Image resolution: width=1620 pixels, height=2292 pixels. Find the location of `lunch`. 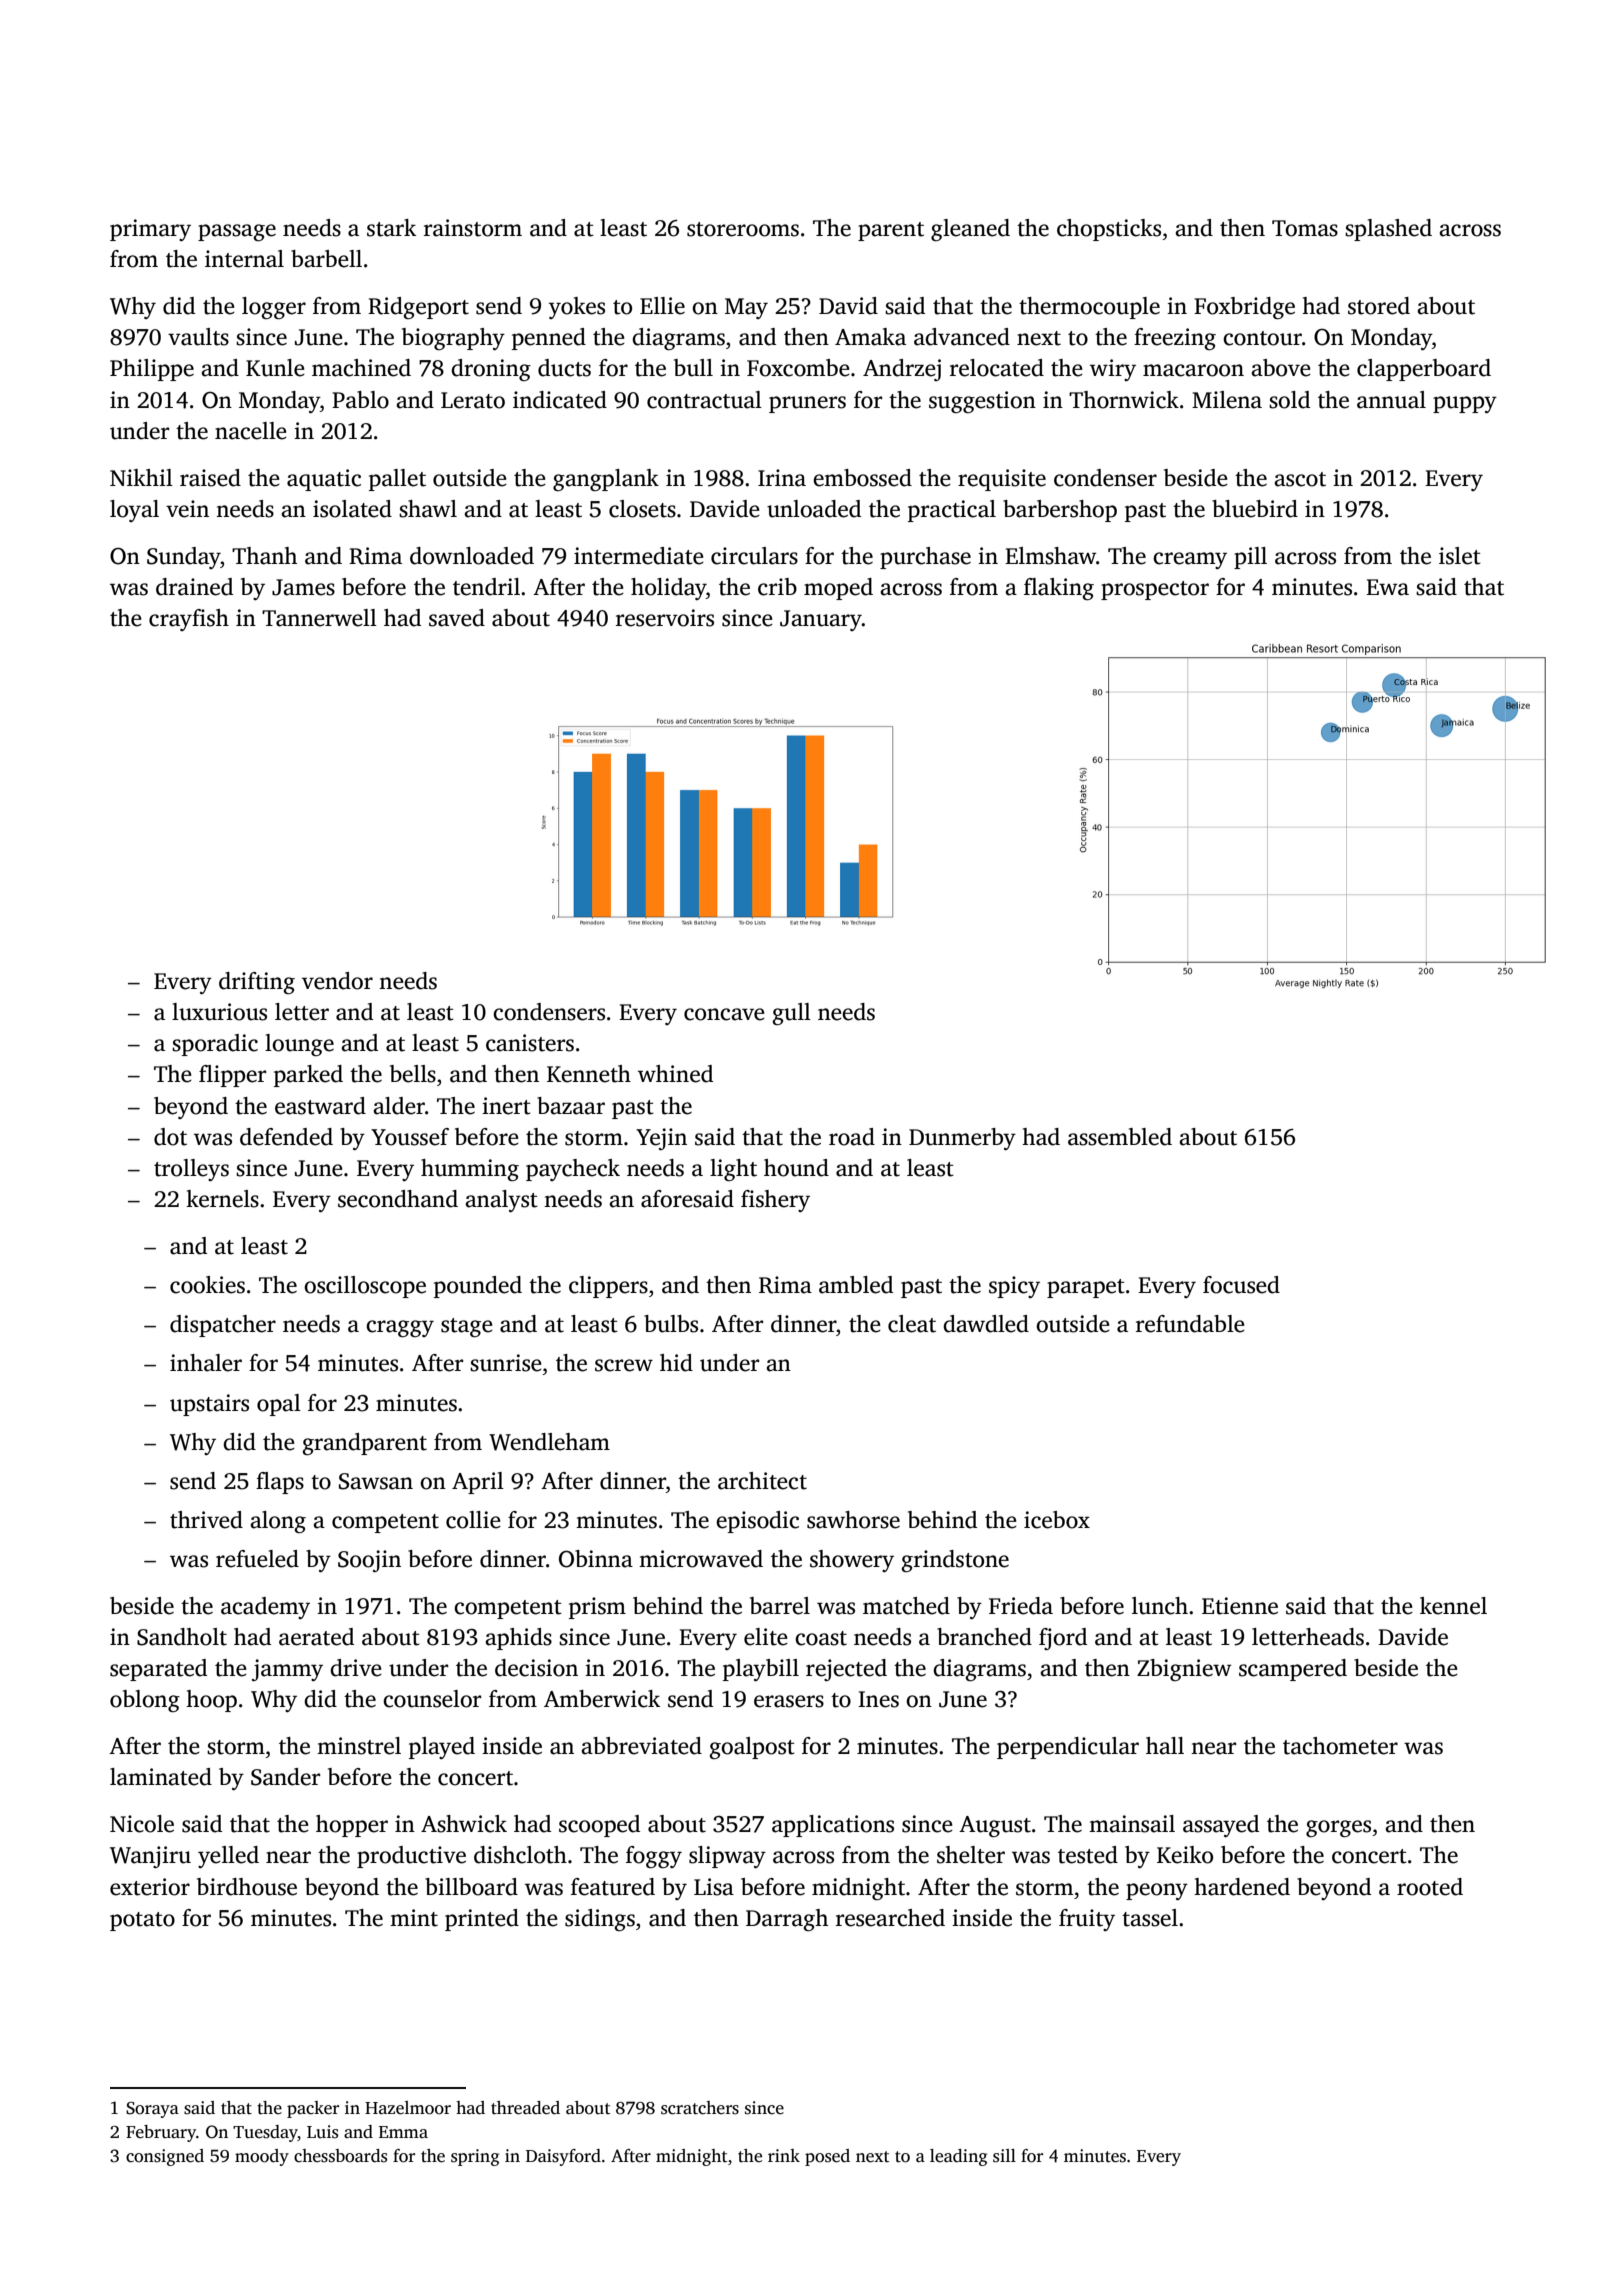

lunch is located at coordinates (1160, 1606).
